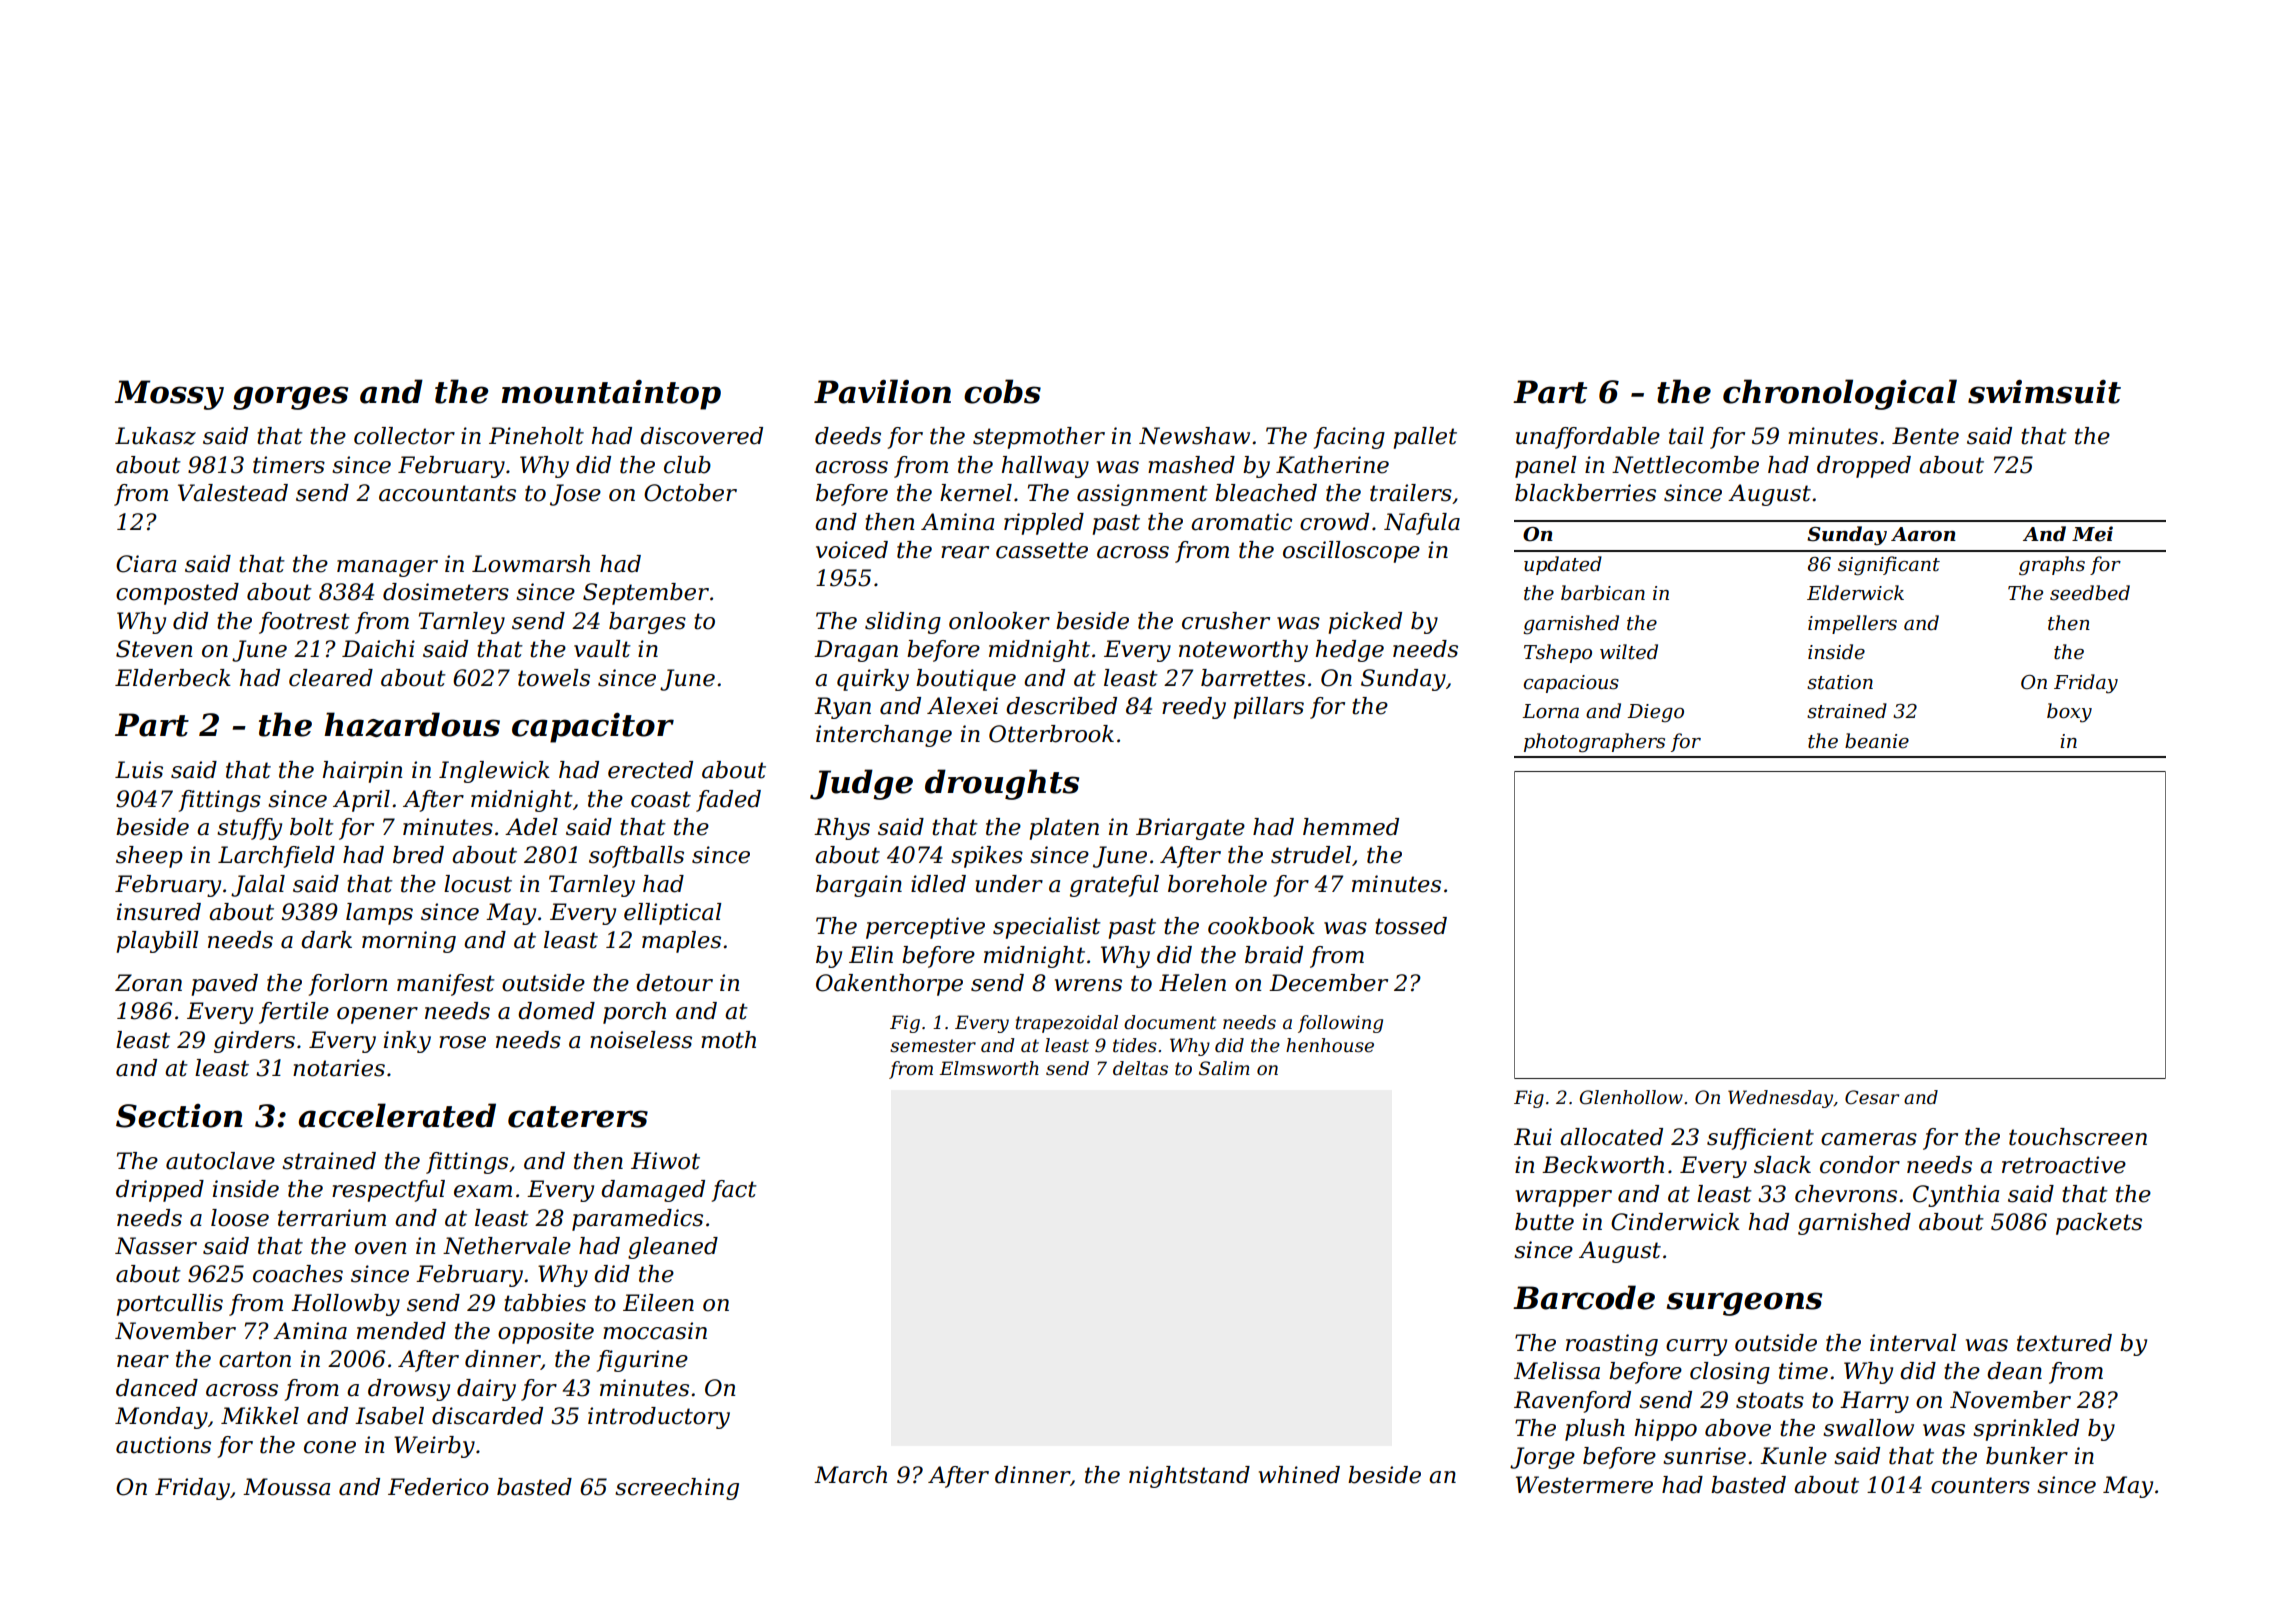 This document has width=2282, height=1614. I want to click on Mossy, so click(169, 395).
